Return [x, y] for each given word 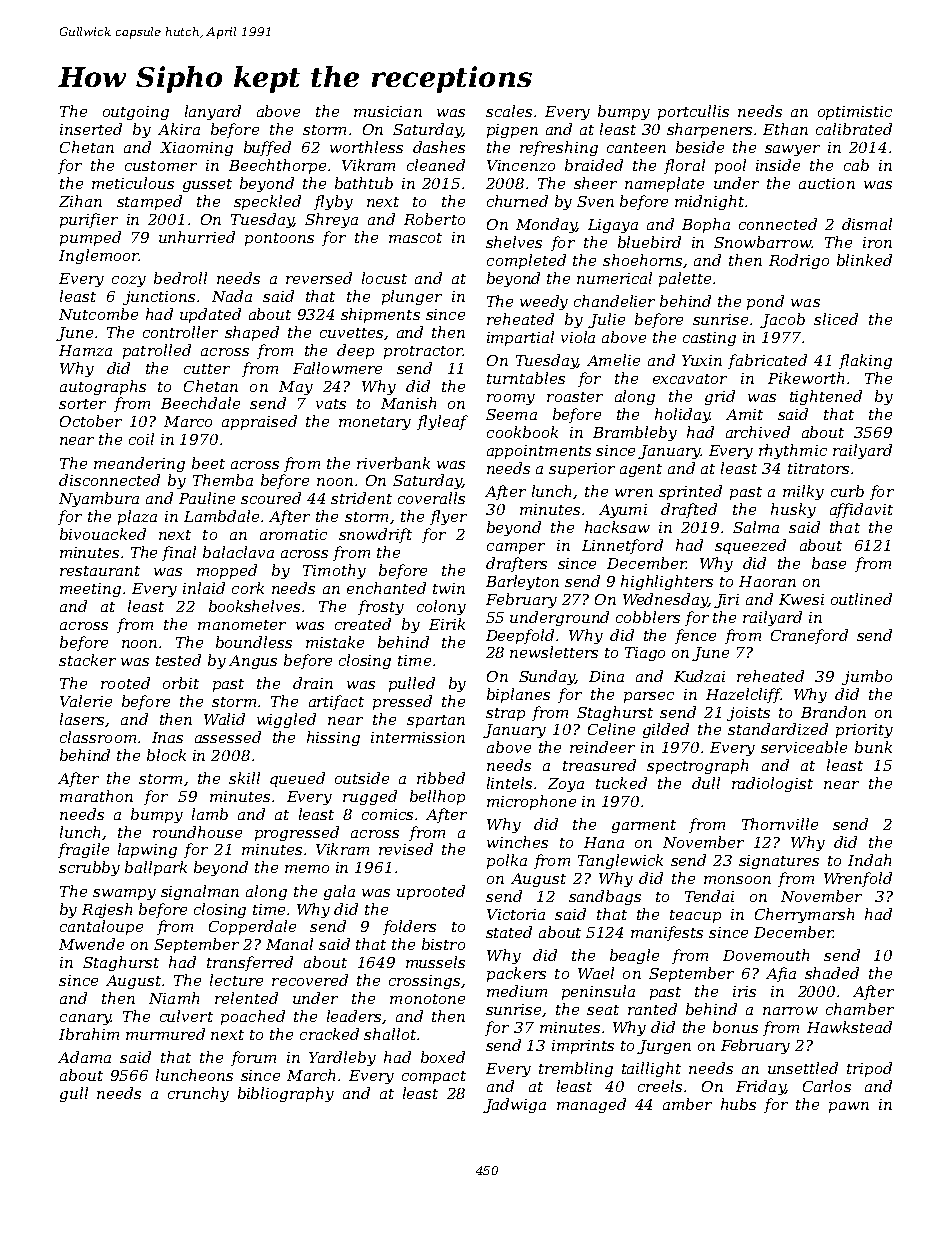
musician [388, 111]
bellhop [437, 797]
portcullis [693, 112]
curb [847, 491]
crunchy [198, 1094]
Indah [869, 860]
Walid [224, 719]
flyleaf [442, 422]
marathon [96, 796]
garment [644, 826]
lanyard [213, 112]
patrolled [157, 351]
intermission [418, 737]
